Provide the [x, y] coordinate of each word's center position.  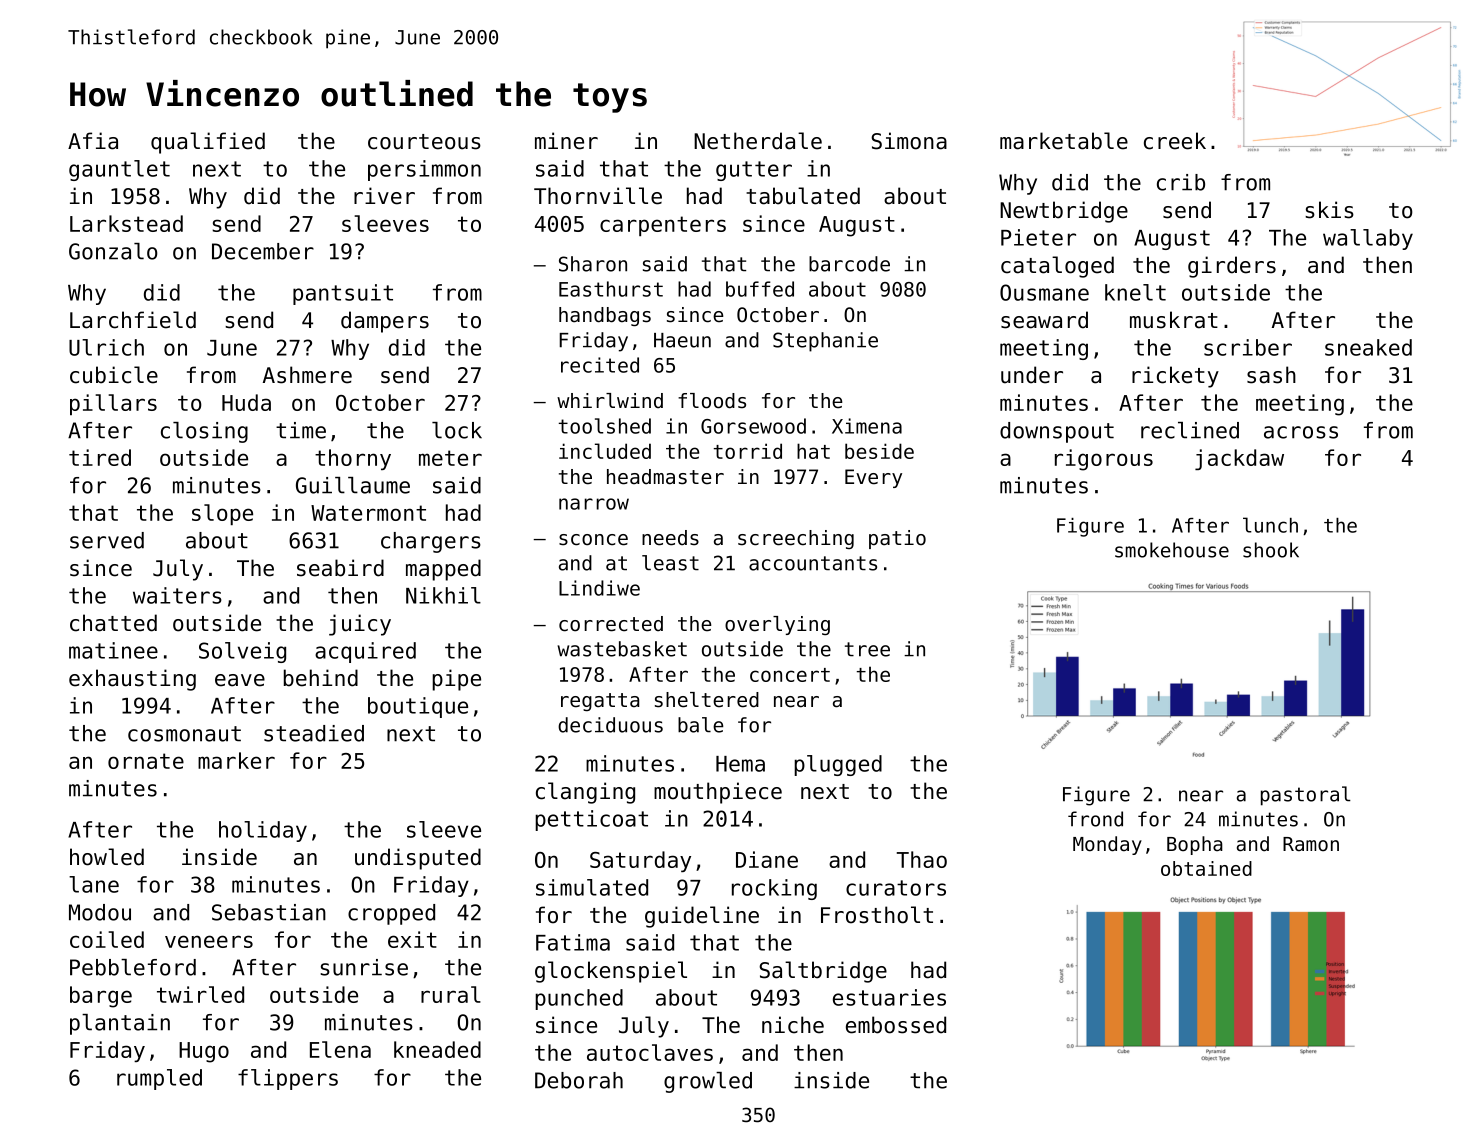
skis [1329, 210]
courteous [424, 142]
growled [708, 1082]
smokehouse [1172, 550]
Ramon [1311, 844]
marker [236, 760]
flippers [288, 1079]
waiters [177, 595]
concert [790, 675]
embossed [896, 1025]
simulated [592, 887]
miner [566, 141]
